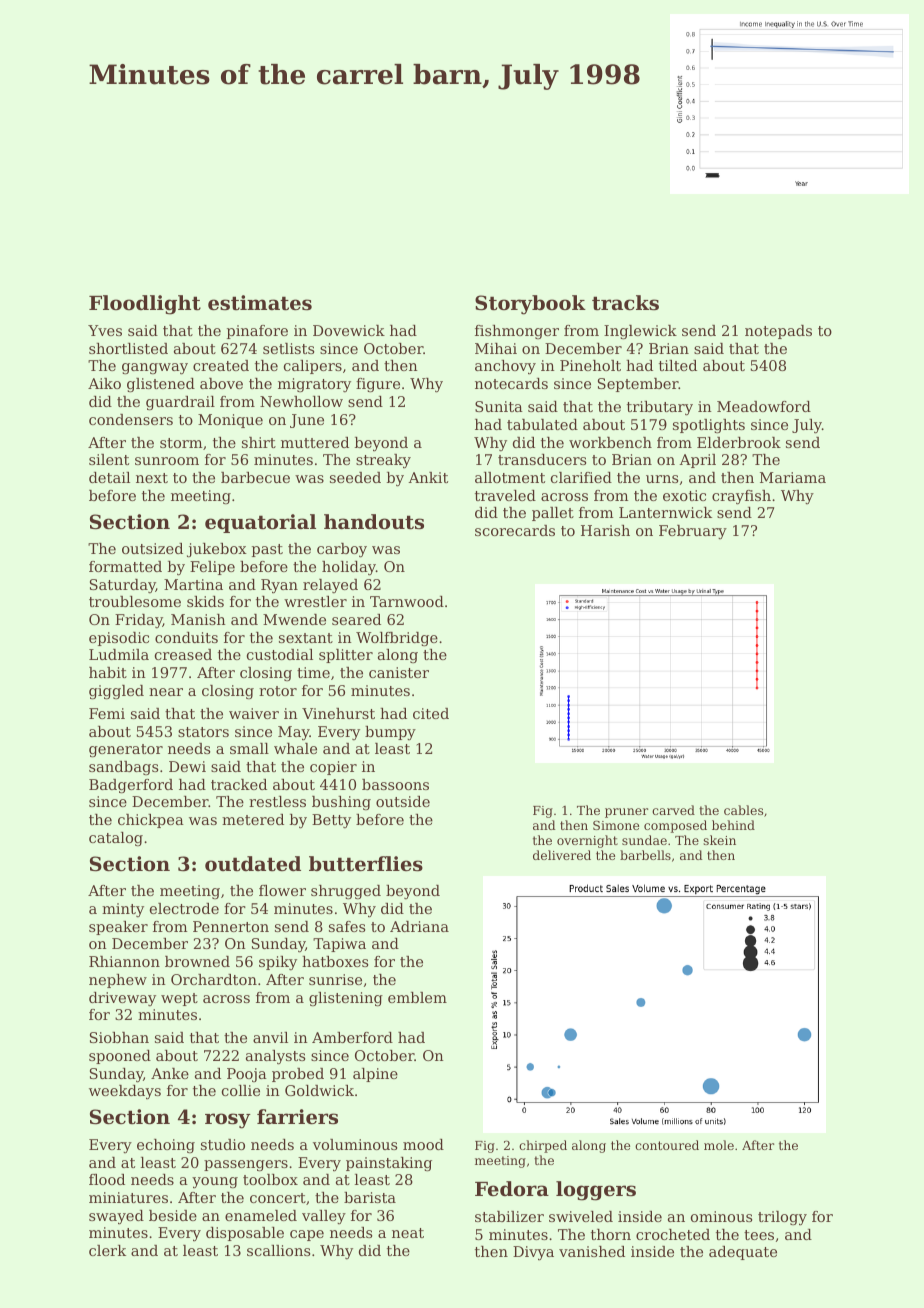 The image size is (924, 1308). What do you see at coordinates (764, 406) in the document?
I see `Meadowford` at bounding box center [764, 406].
